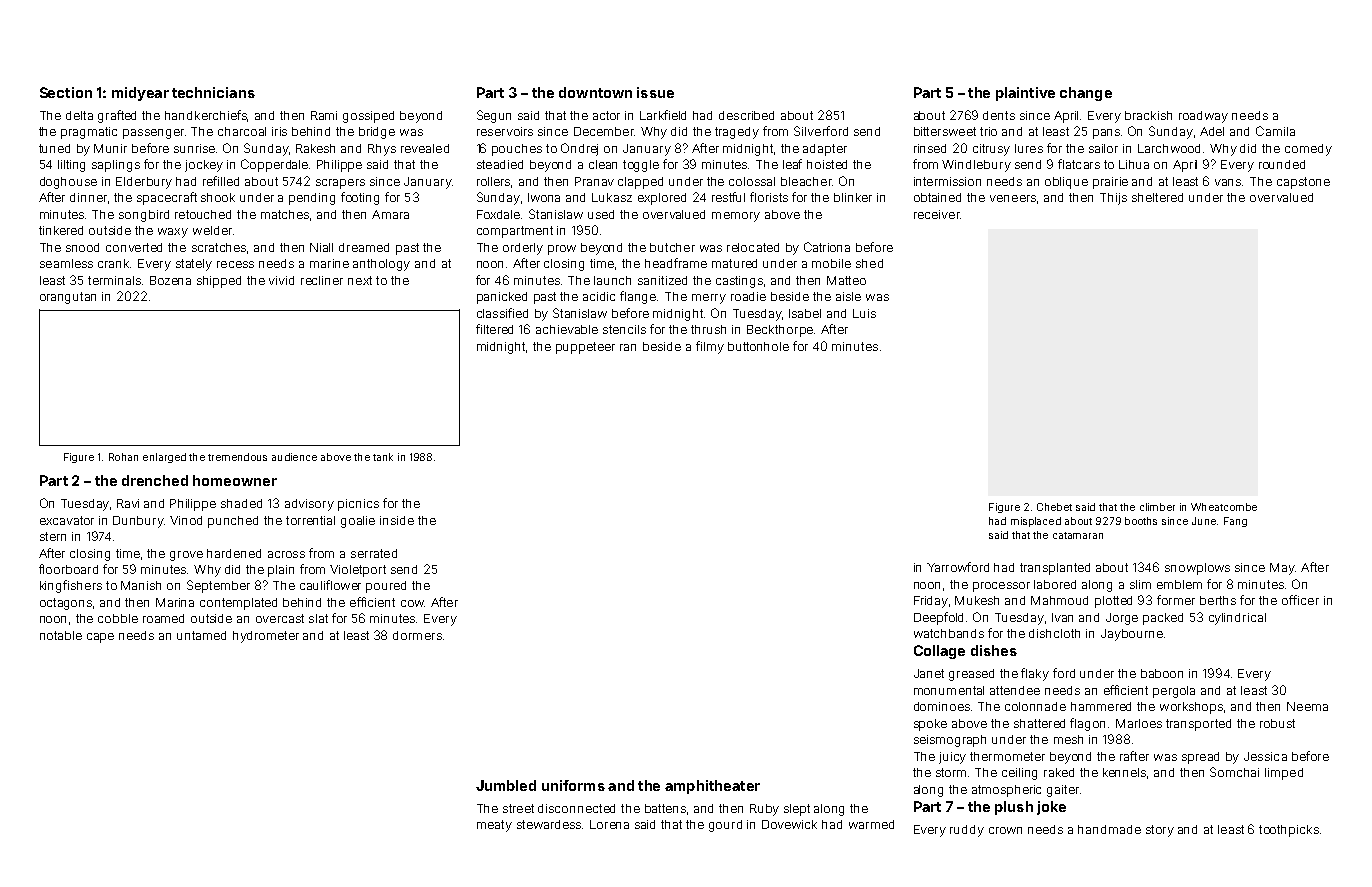  What do you see at coordinates (383, 457) in the document?
I see `tank` at bounding box center [383, 457].
